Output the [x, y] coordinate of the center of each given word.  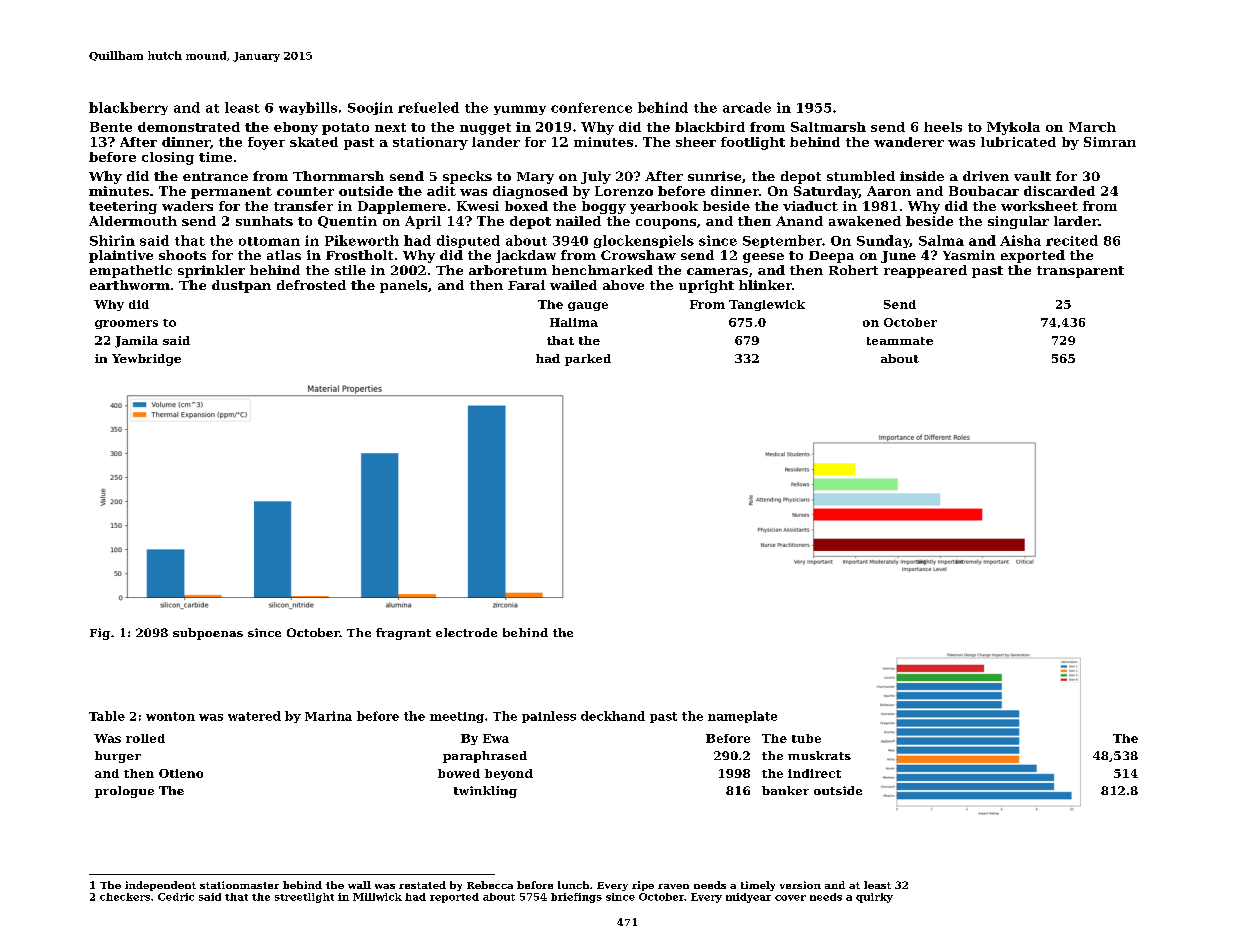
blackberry [128, 108]
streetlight [304, 898]
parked [588, 360]
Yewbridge [146, 360]
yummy [520, 110]
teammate [900, 341]
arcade [747, 107]
